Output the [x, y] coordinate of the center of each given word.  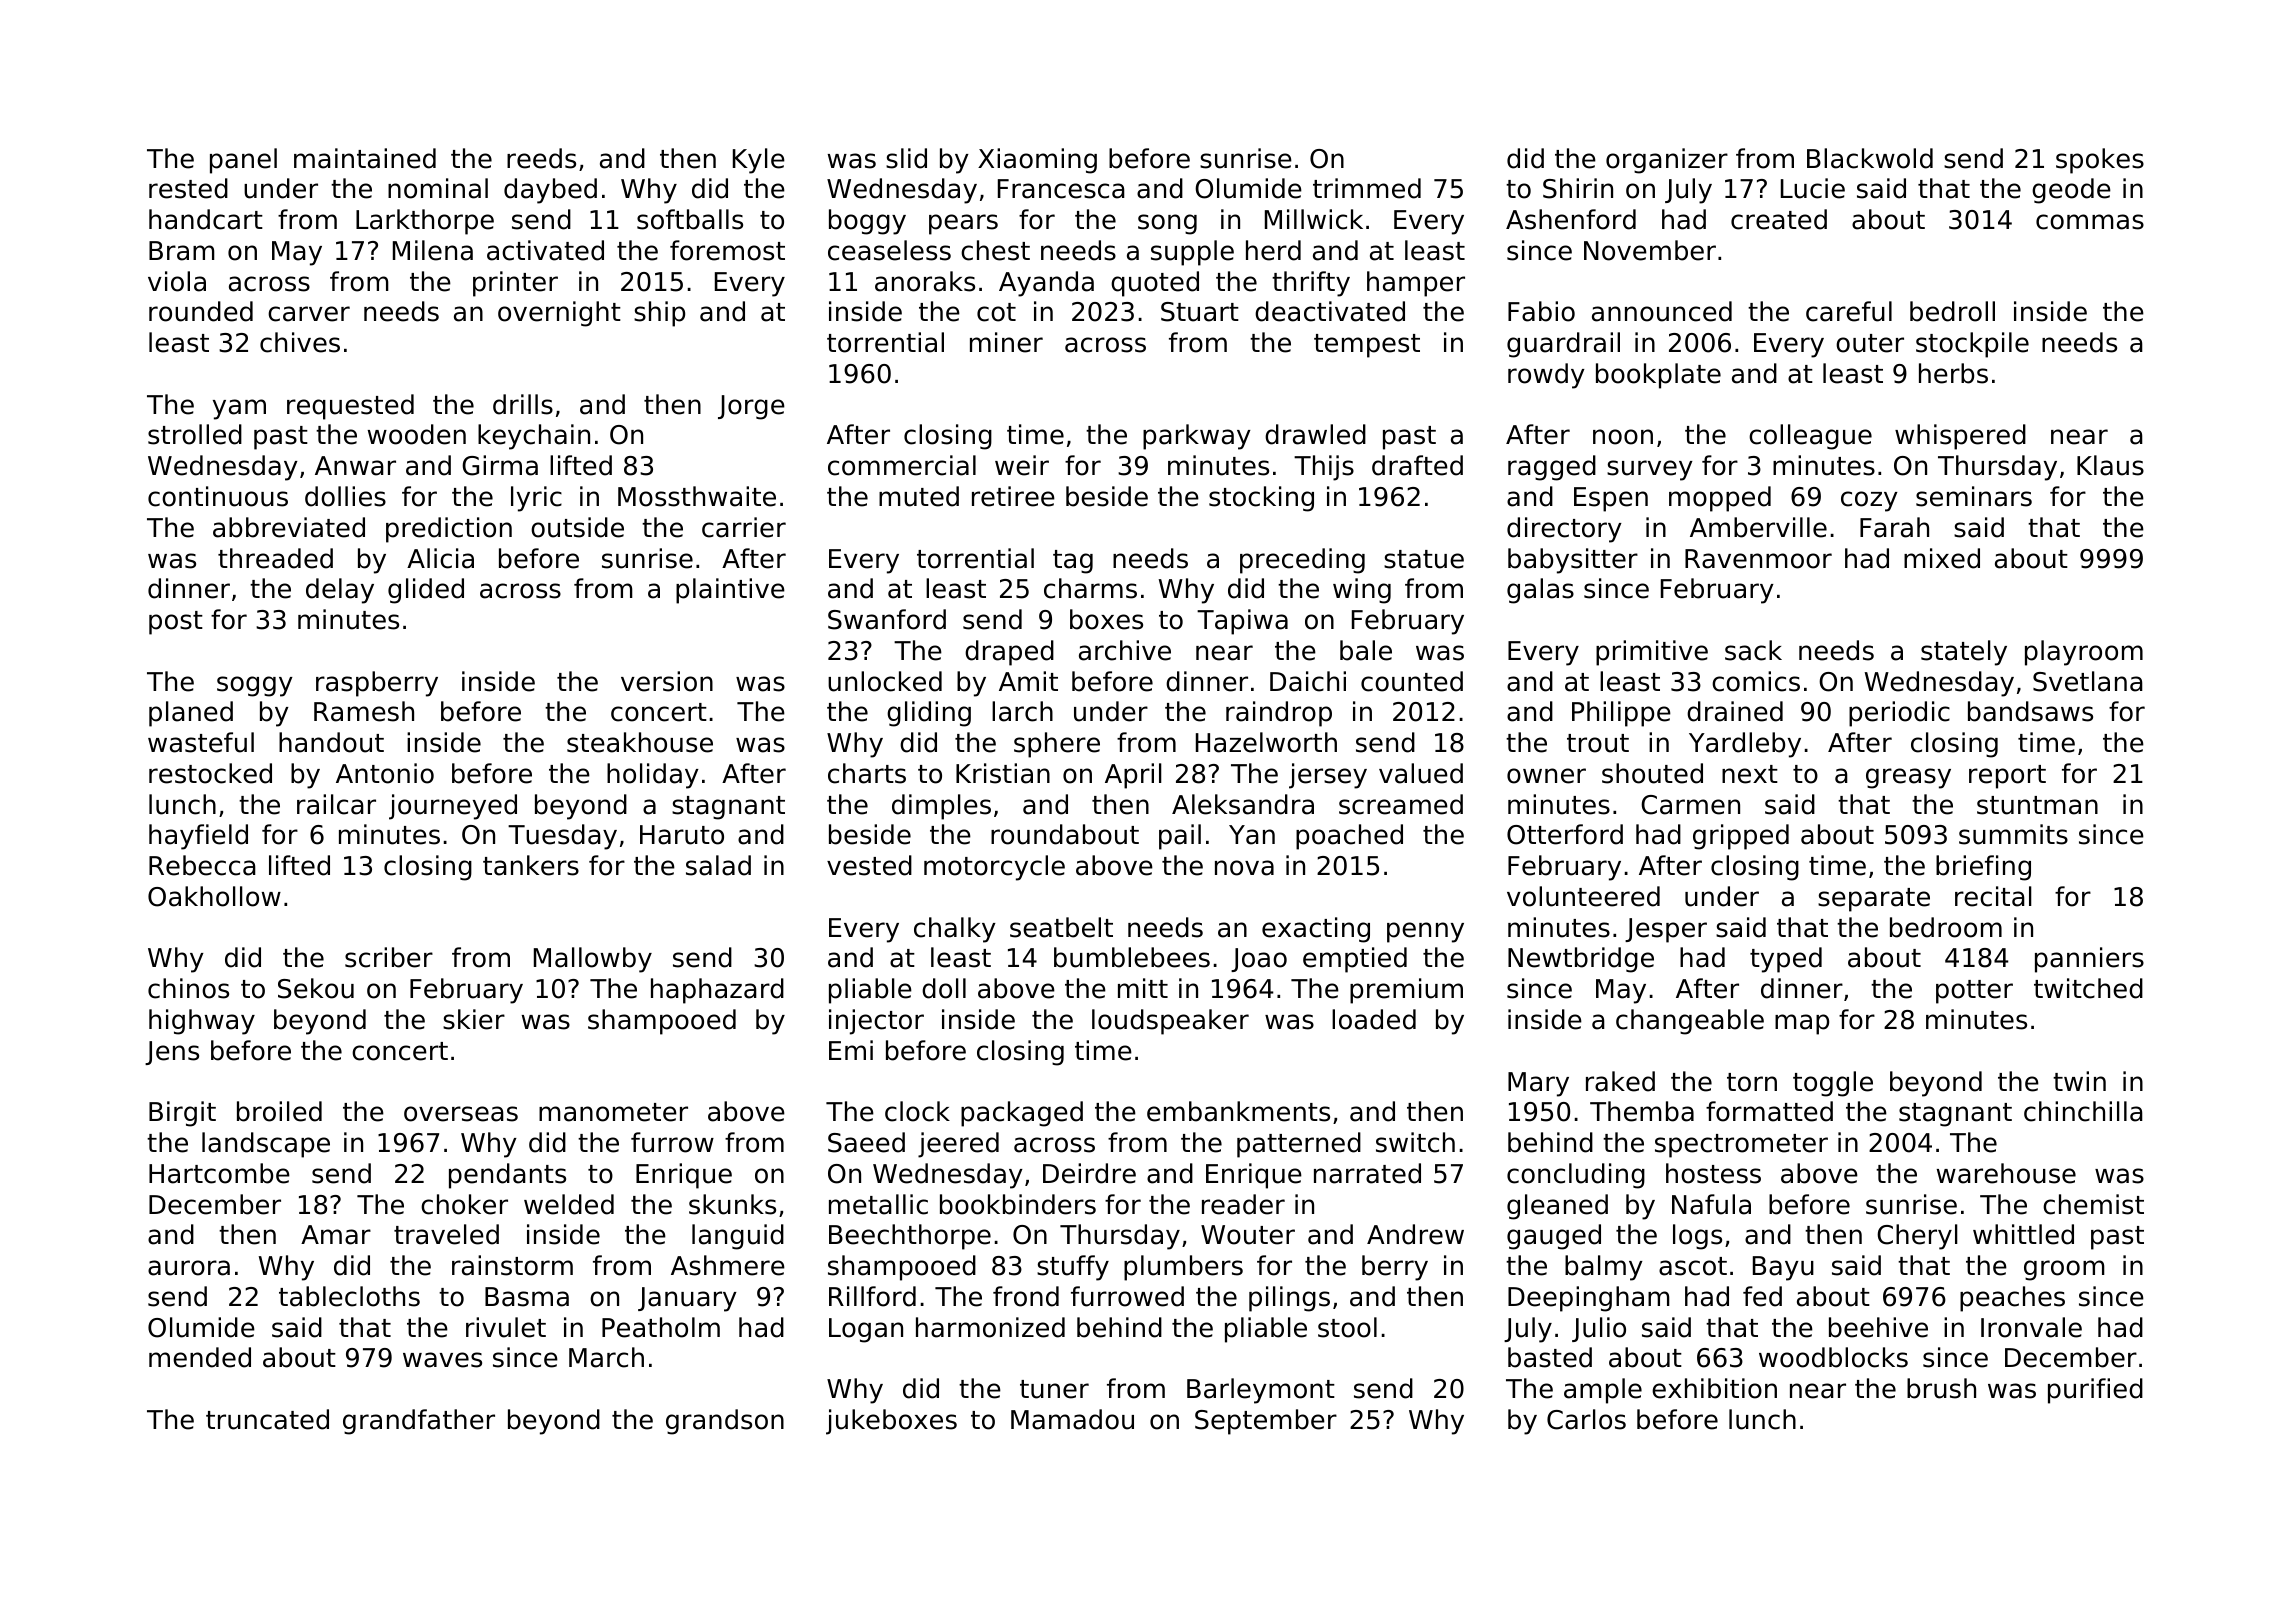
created [1779, 219]
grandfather [419, 1422]
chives [300, 342]
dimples [941, 807]
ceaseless [889, 250]
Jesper [1666, 930]
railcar [336, 804]
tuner [1054, 1389]
